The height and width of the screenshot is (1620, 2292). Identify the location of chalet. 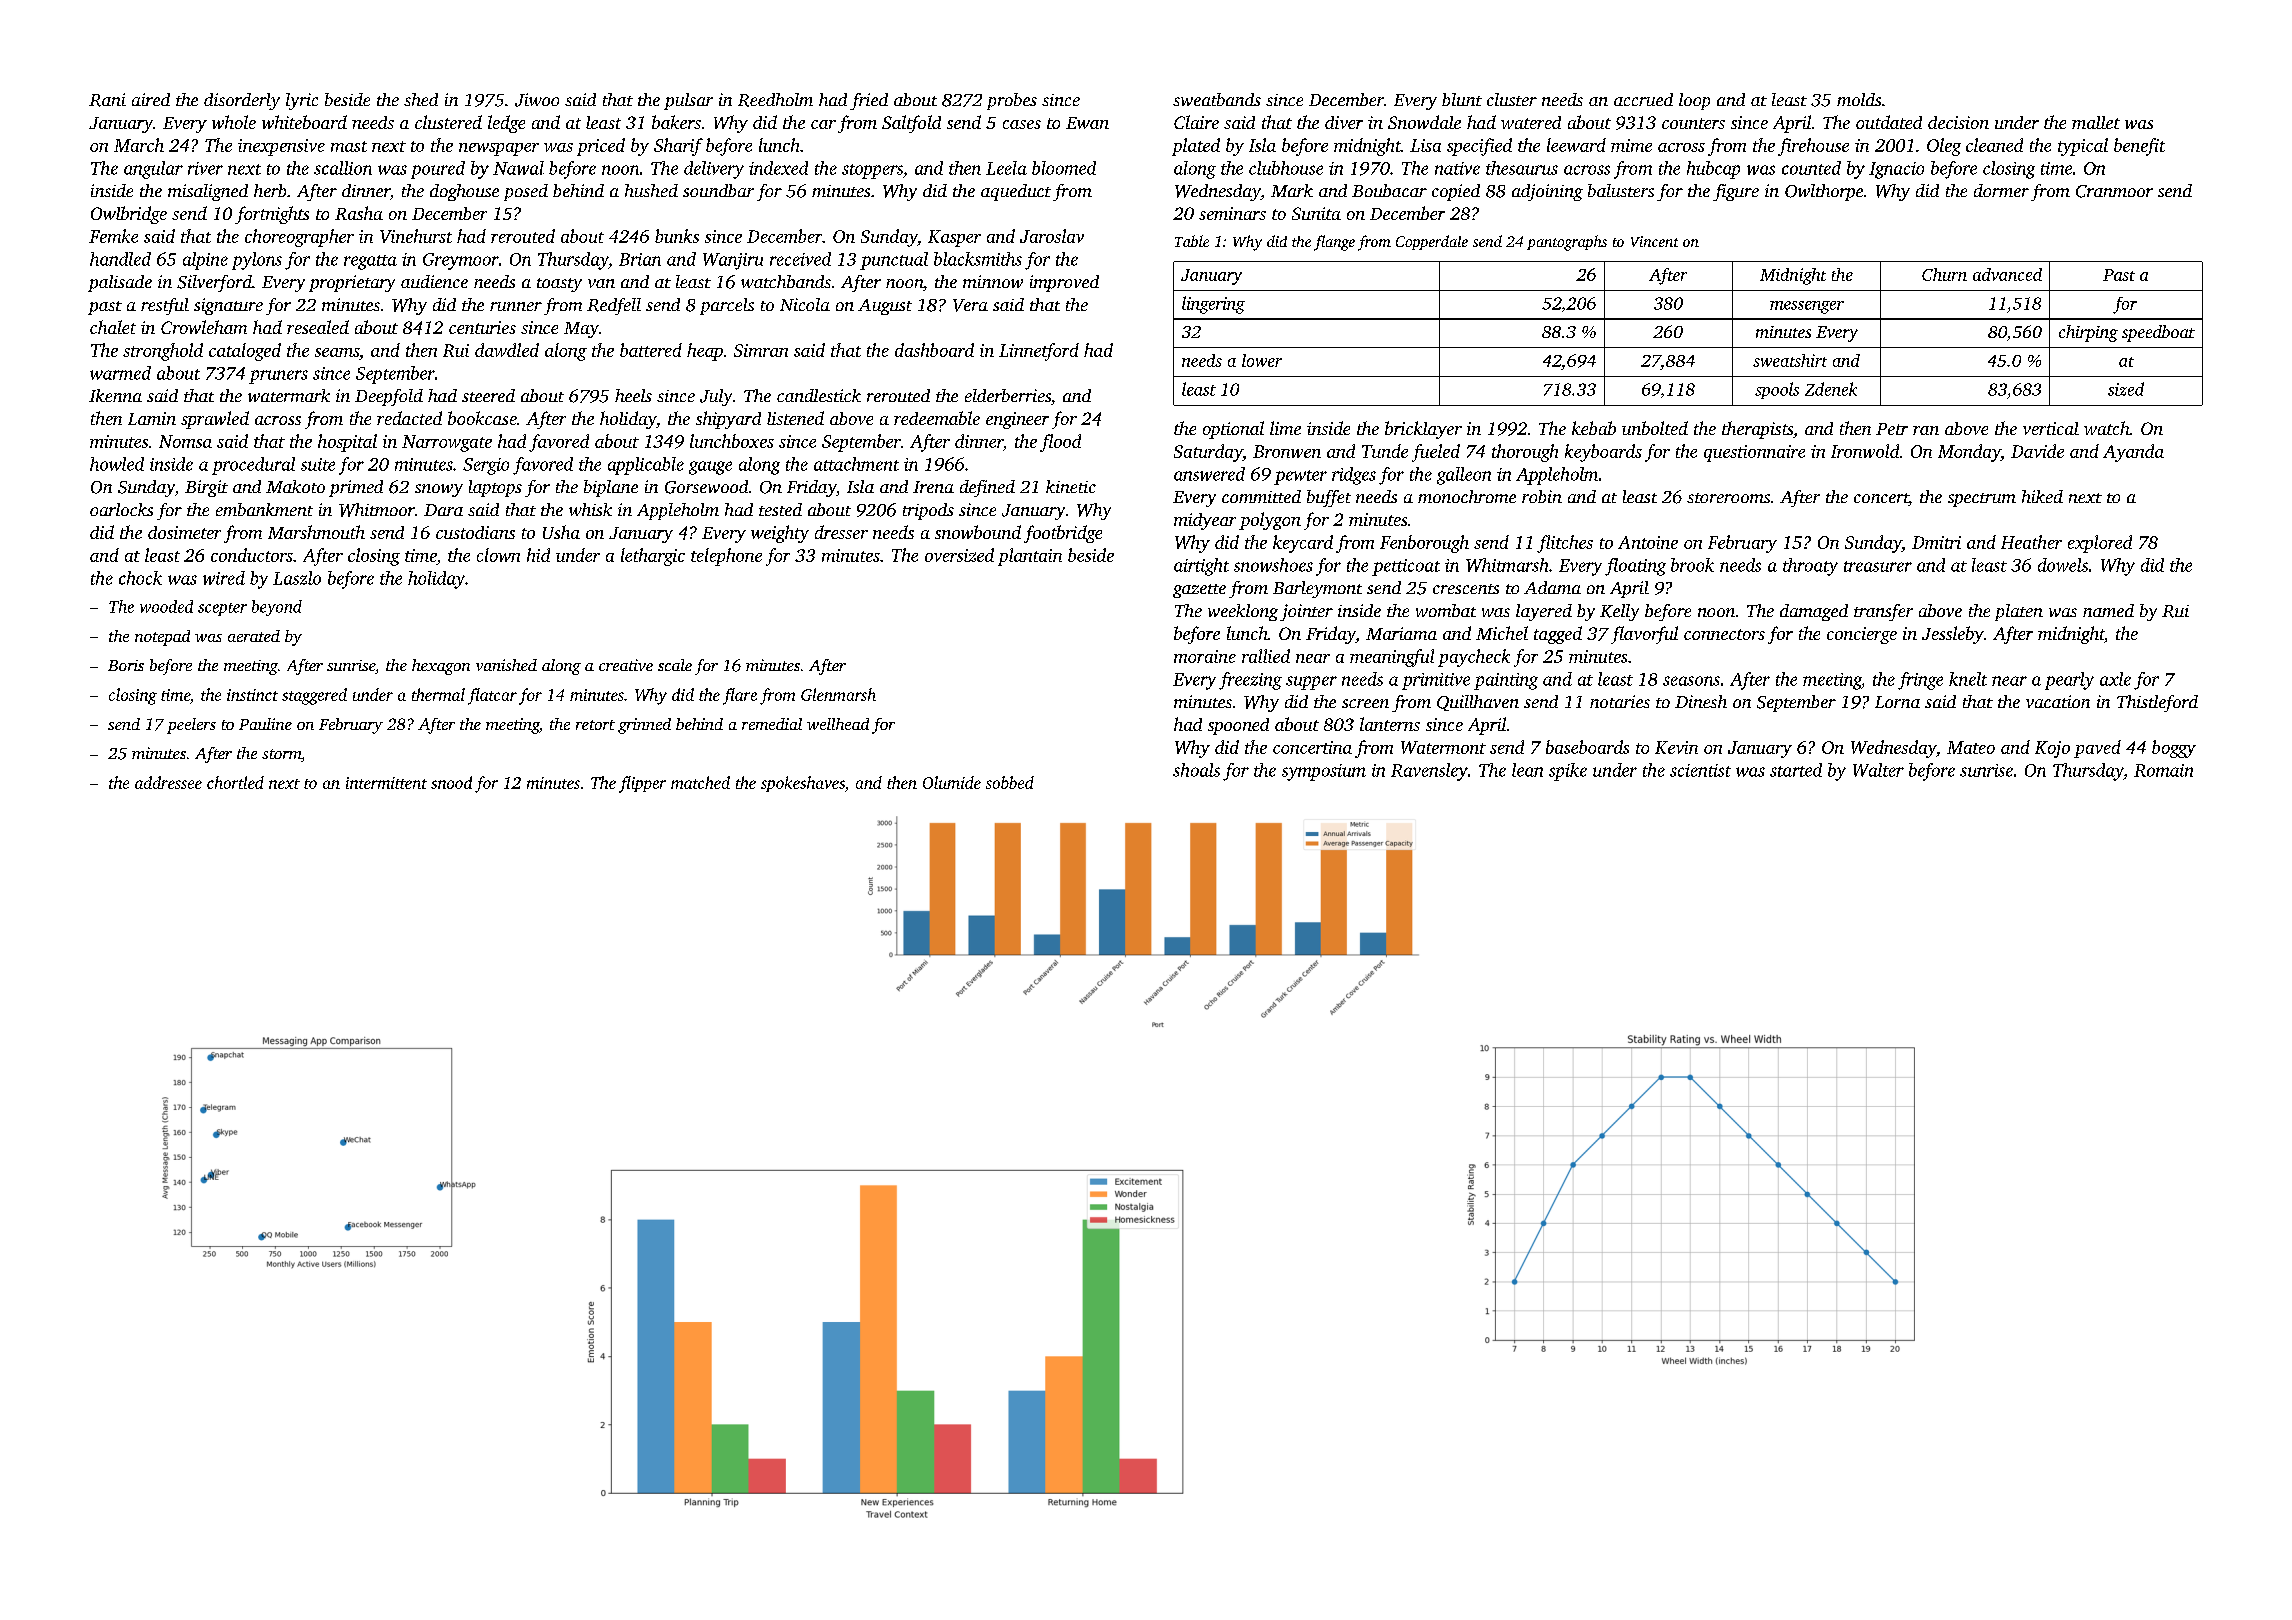
(113, 327).
